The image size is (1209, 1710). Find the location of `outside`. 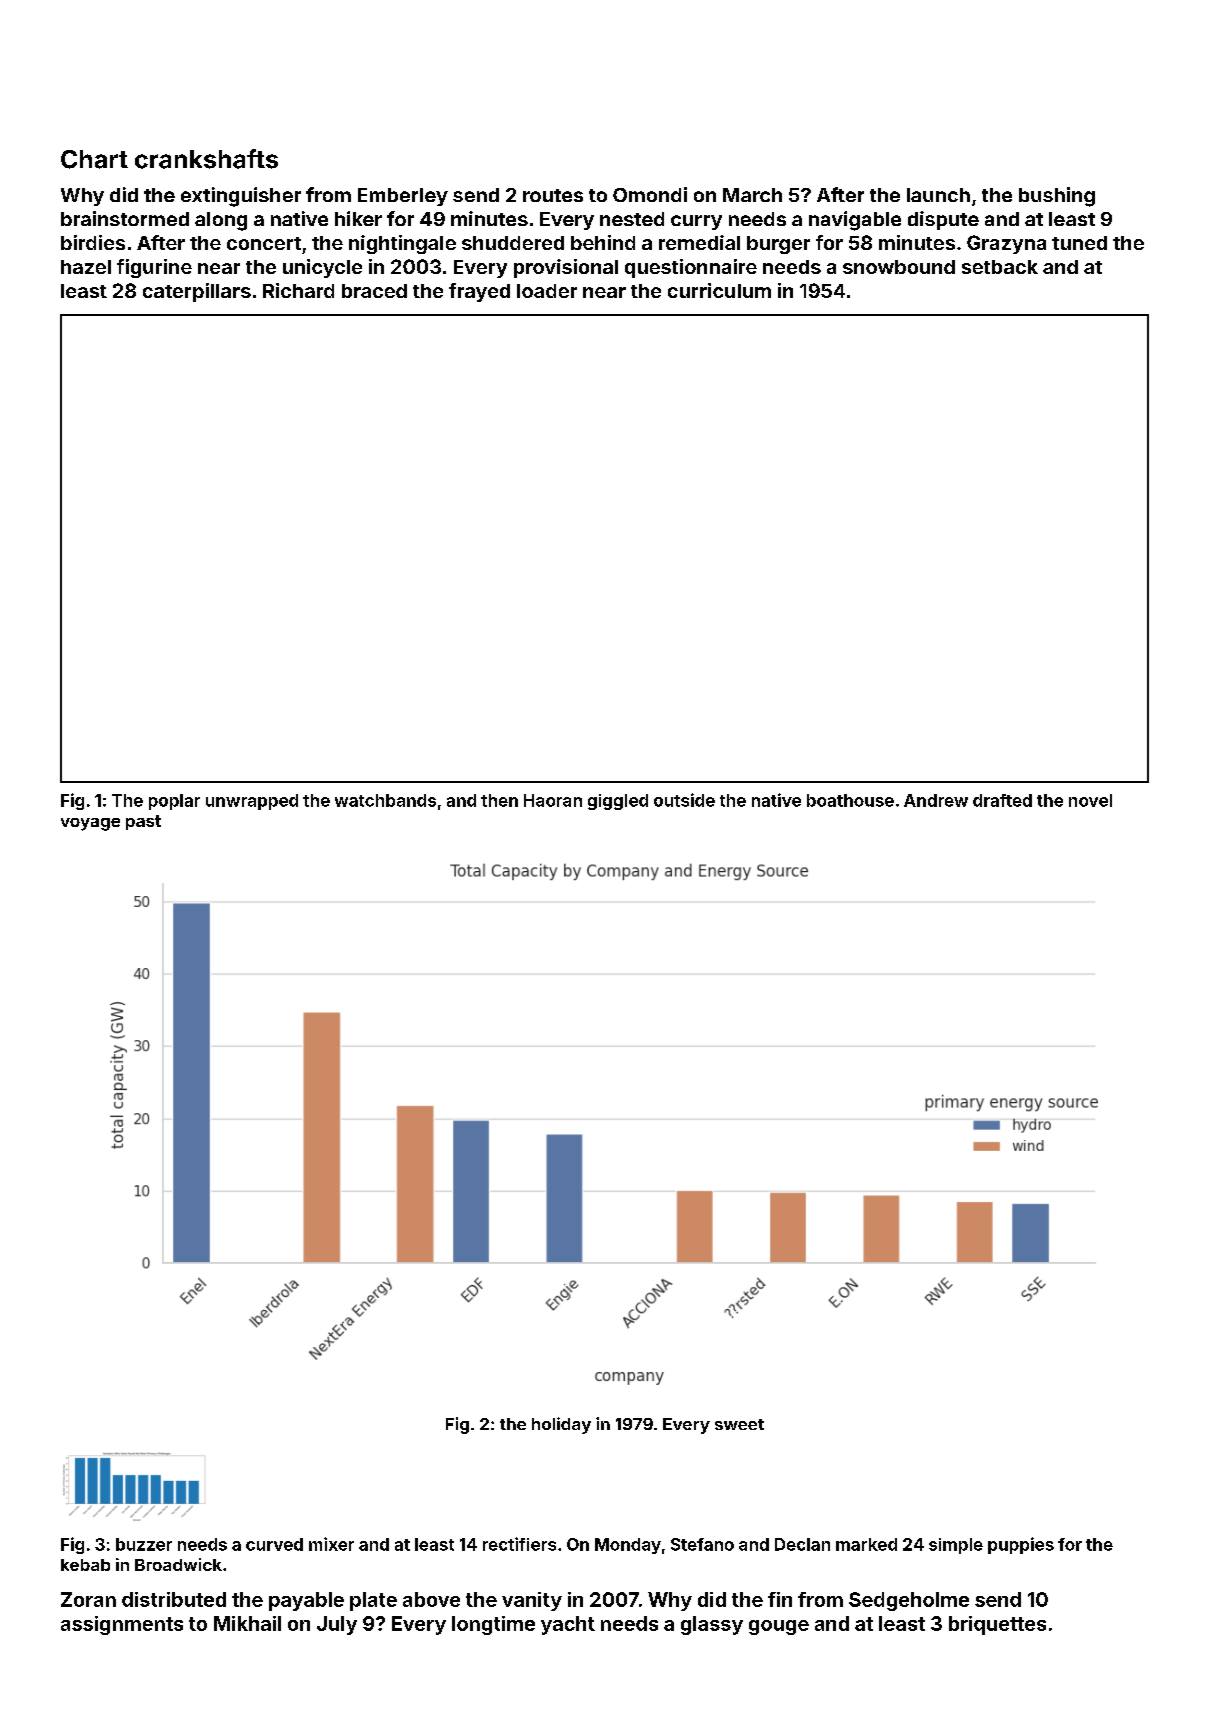

outside is located at coordinates (684, 800).
